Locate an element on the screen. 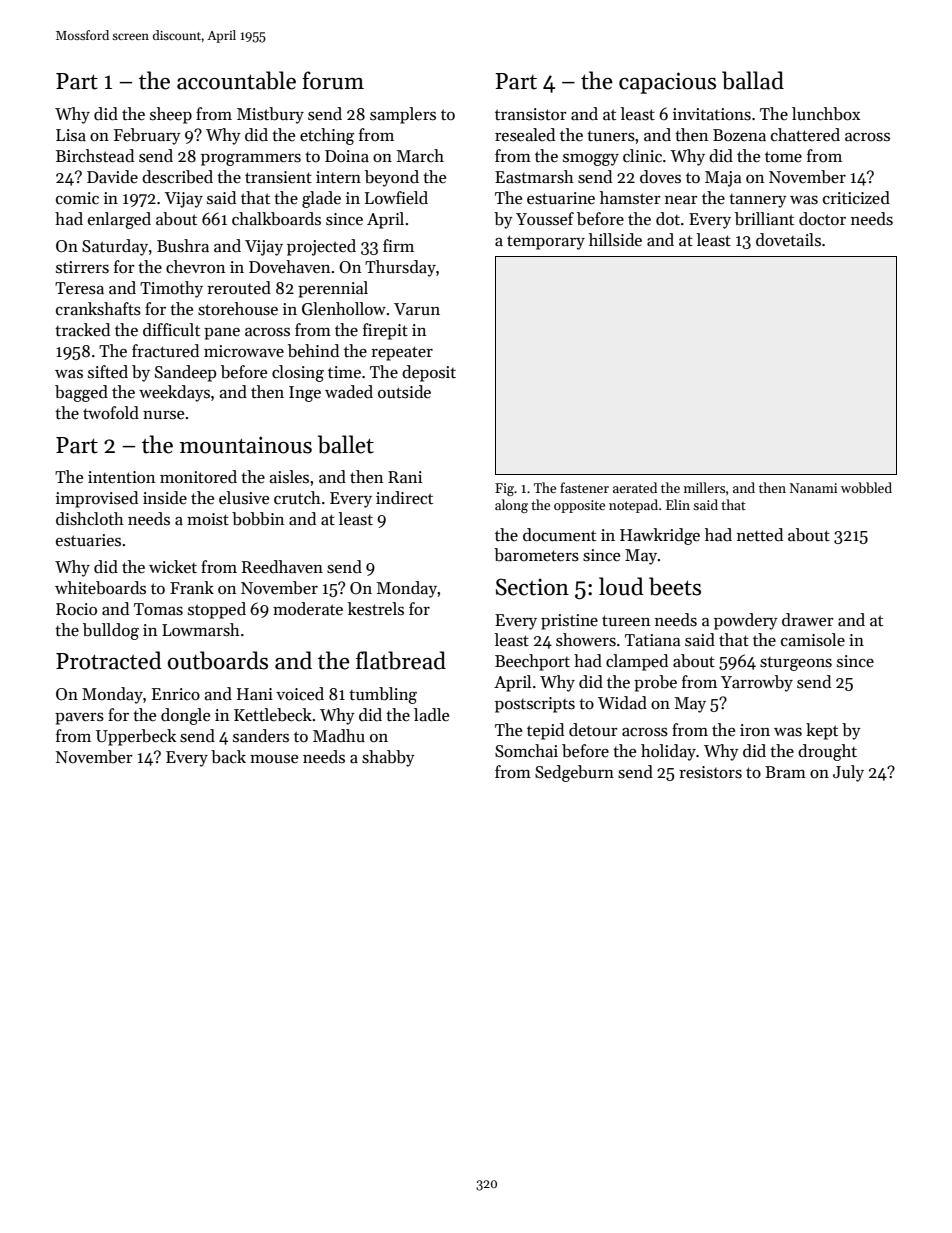 This screenshot has height=1233, width=952. Bozena is located at coordinates (739, 135).
